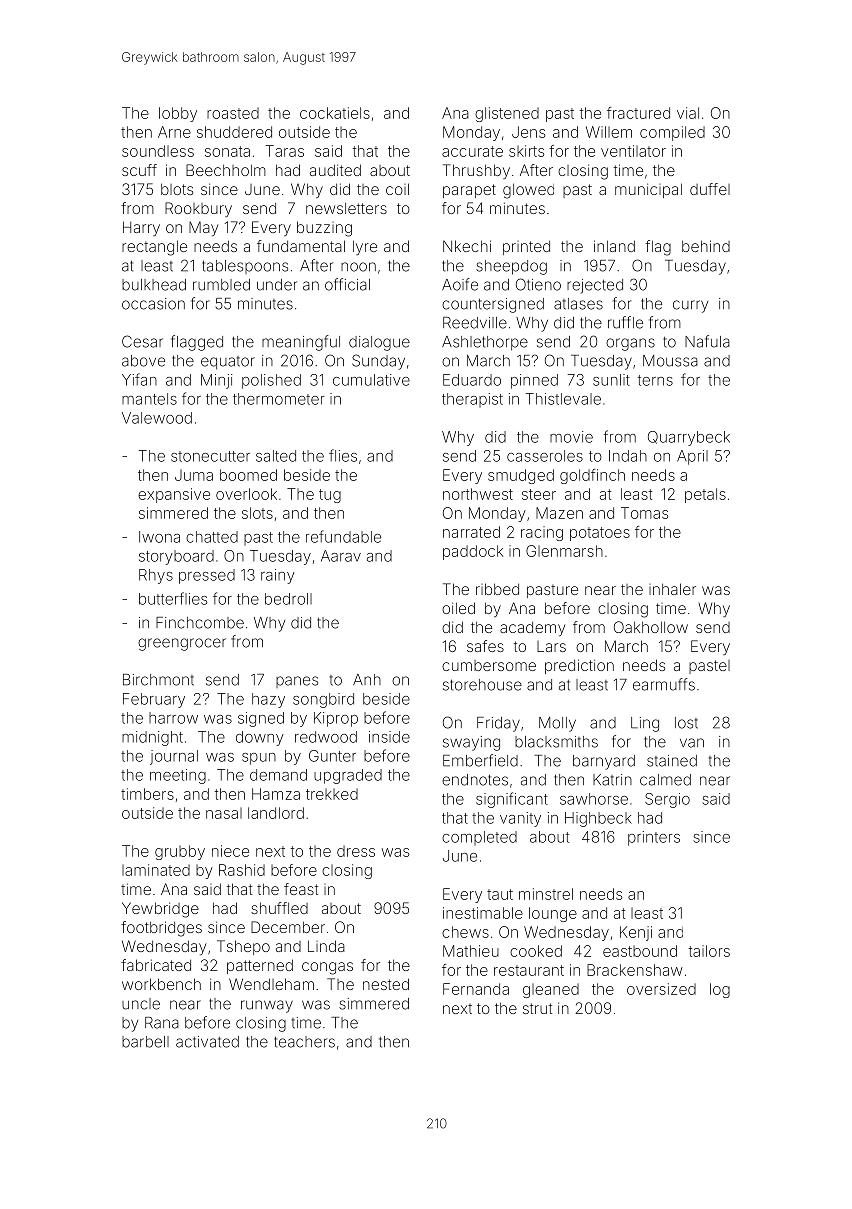  I want to click on rainy, so click(278, 576).
